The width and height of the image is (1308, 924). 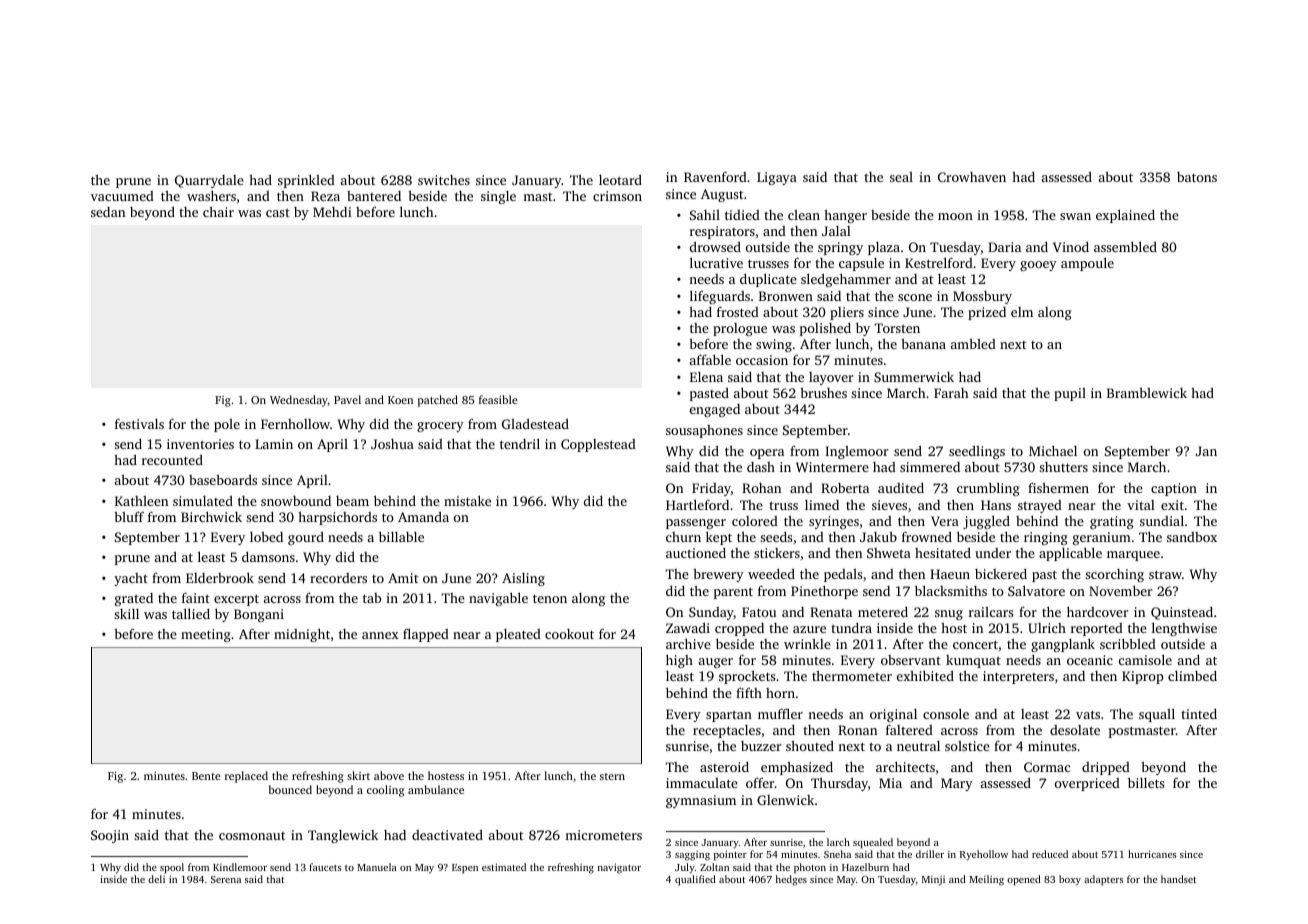 I want to click on cooling, so click(x=385, y=791).
